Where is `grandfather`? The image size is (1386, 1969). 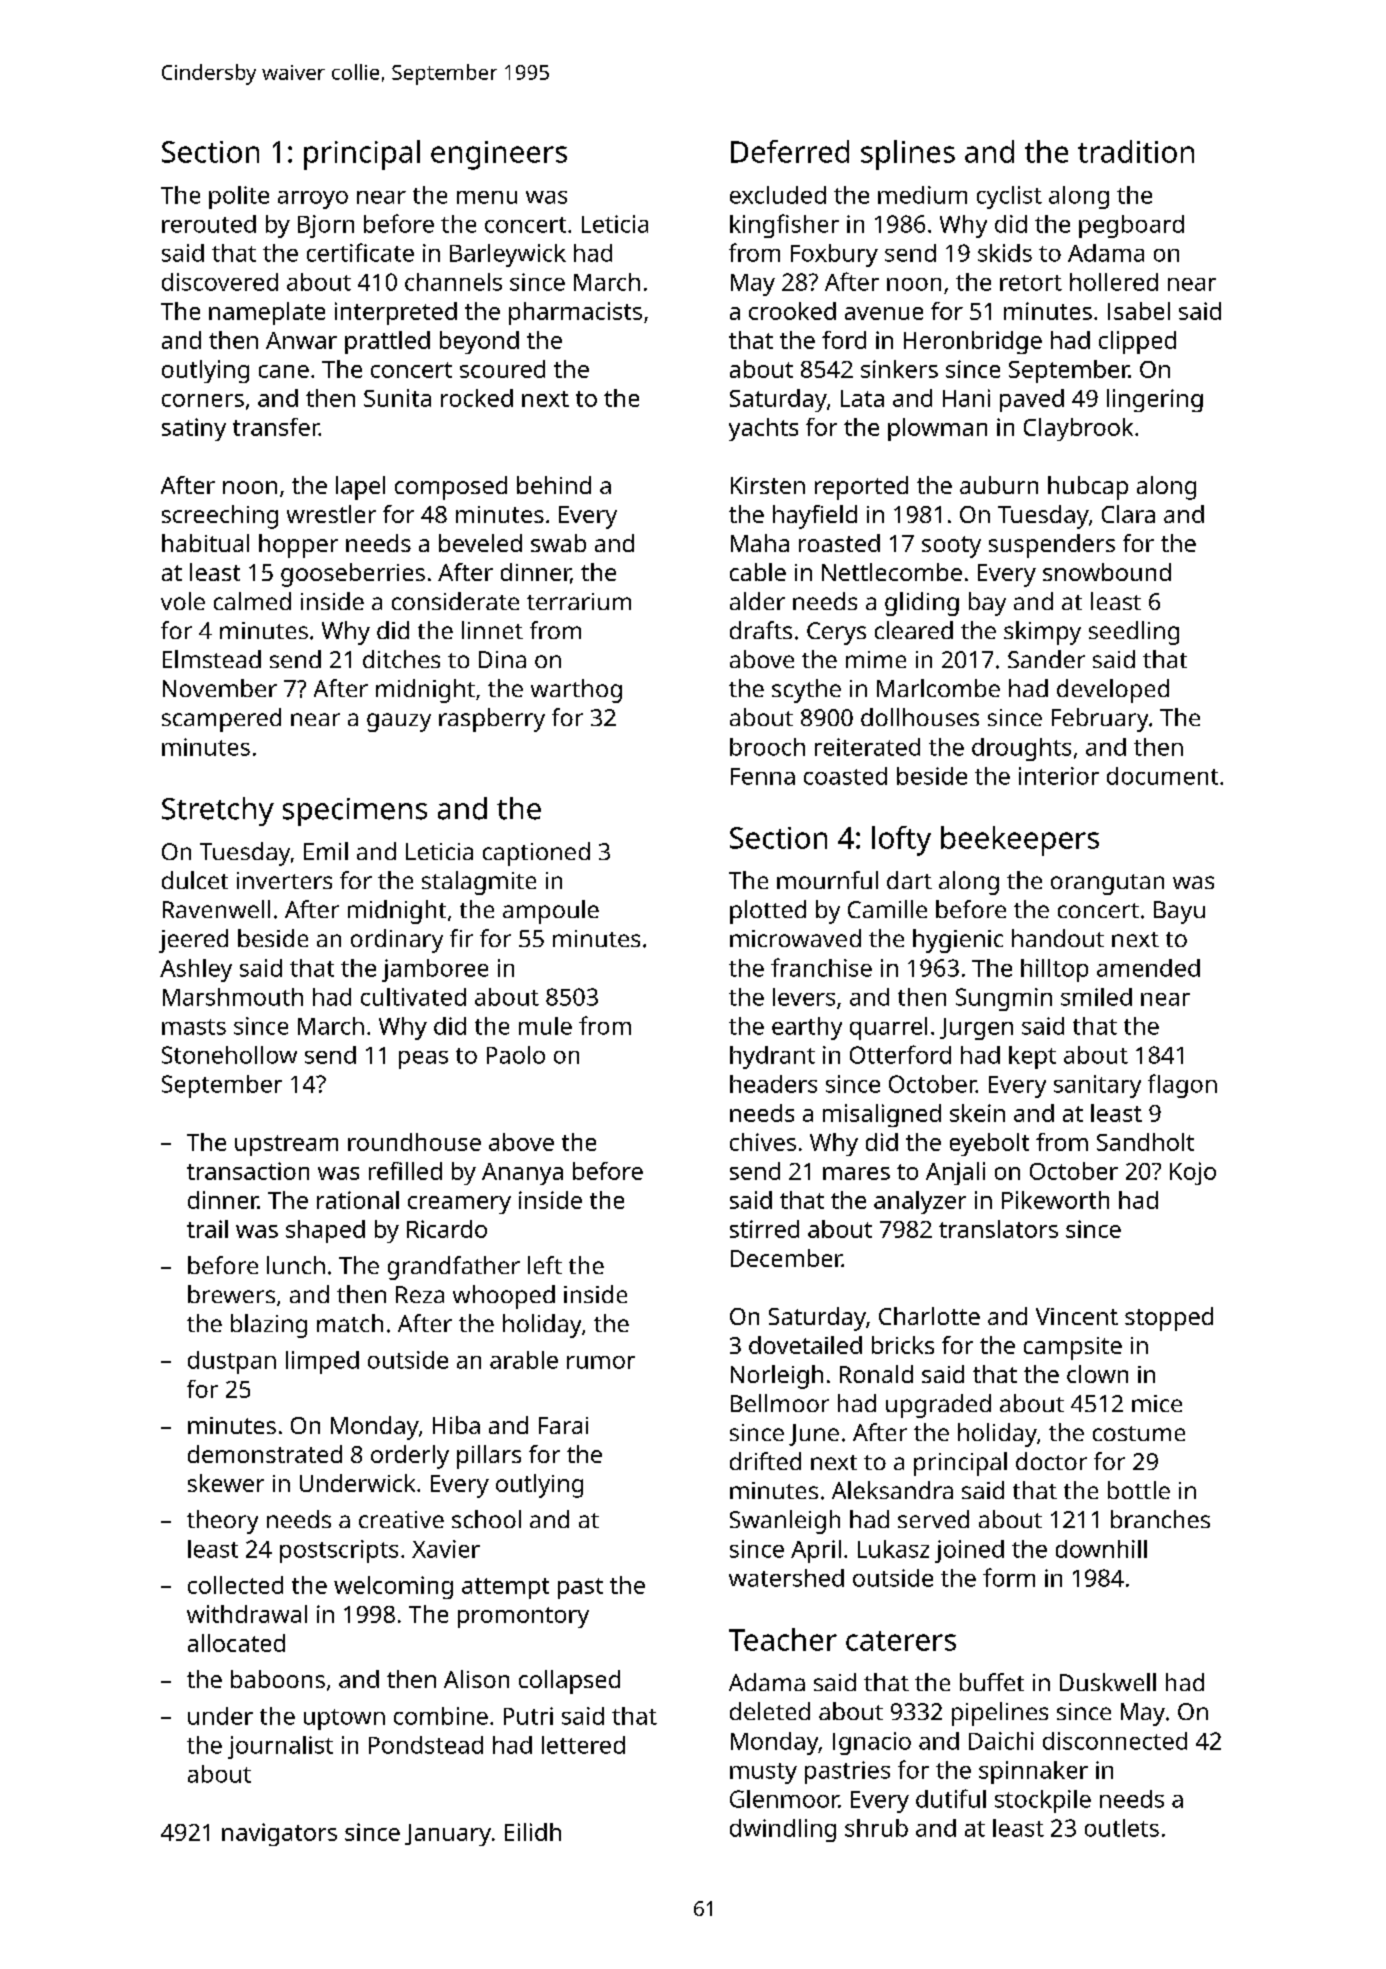 grandfather is located at coordinates (454, 1268).
